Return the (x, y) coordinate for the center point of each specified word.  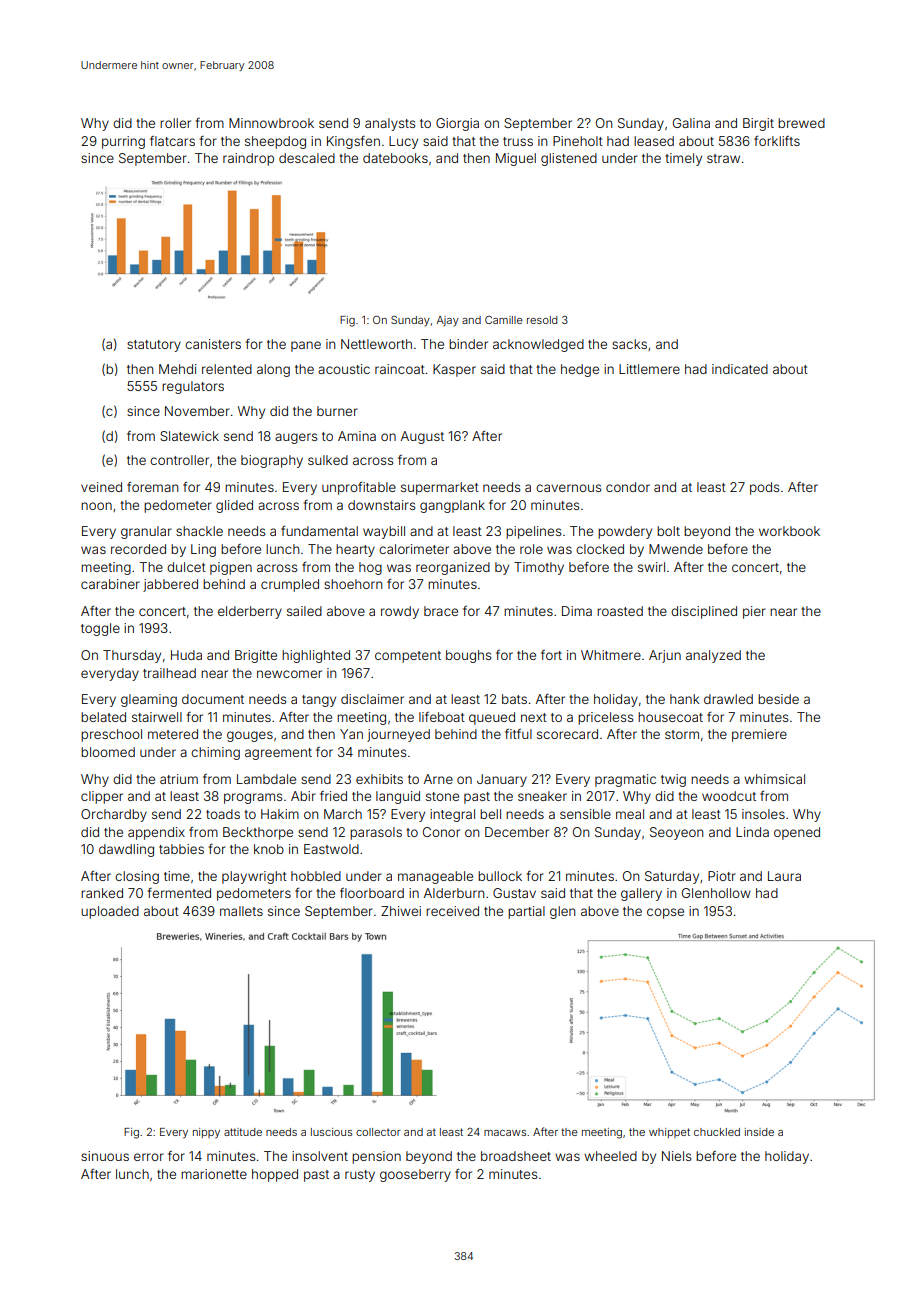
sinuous (105, 1156)
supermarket (440, 488)
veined (101, 487)
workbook (789, 531)
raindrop (248, 159)
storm (682, 734)
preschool (111, 735)
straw (723, 158)
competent (408, 657)
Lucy (403, 142)
